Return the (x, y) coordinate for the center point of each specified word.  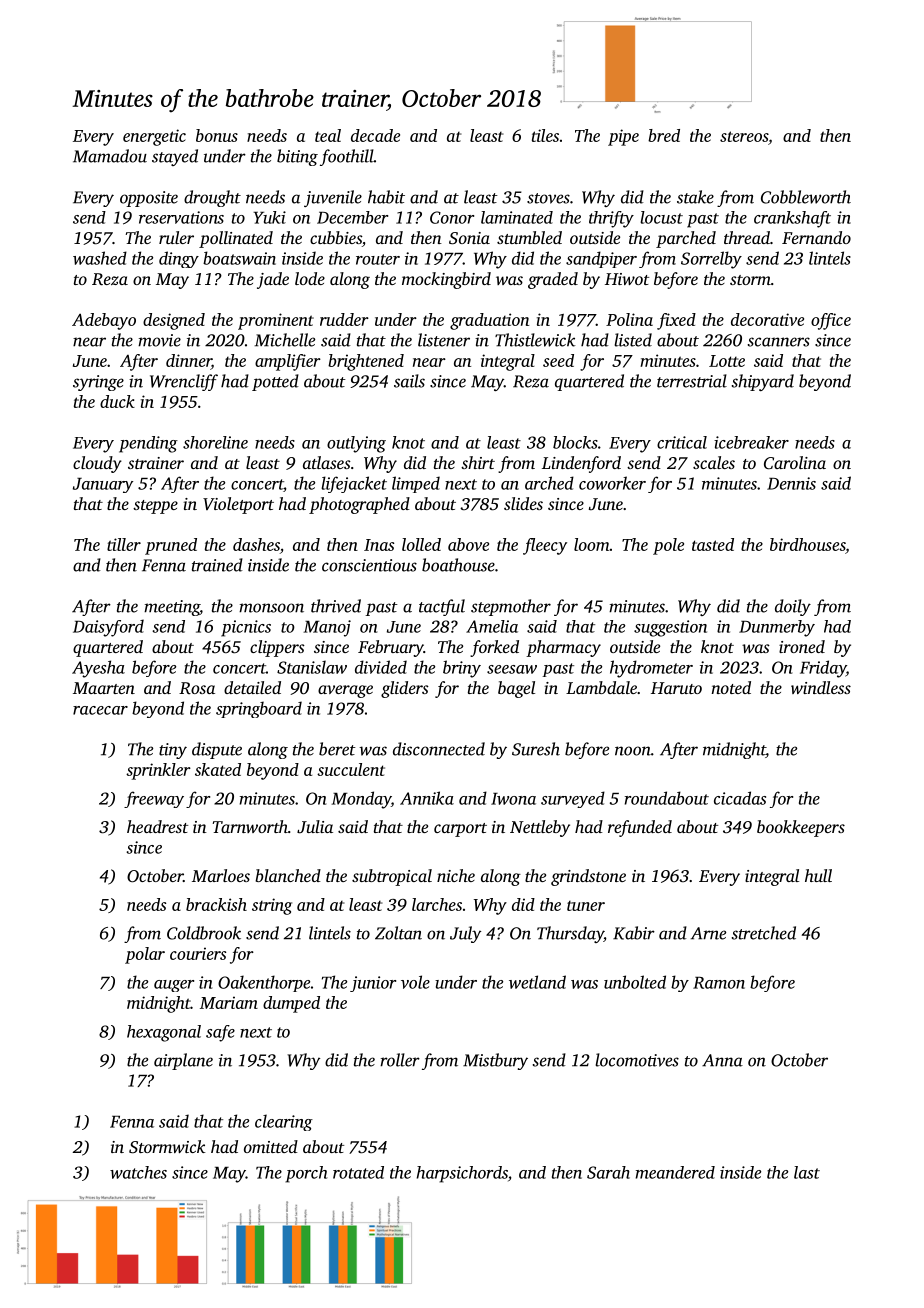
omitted (271, 1146)
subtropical (392, 877)
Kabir (634, 933)
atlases (327, 462)
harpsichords (462, 1174)
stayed (175, 157)
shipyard (763, 382)
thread (747, 237)
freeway (154, 799)
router (378, 259)
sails (409, 381)
